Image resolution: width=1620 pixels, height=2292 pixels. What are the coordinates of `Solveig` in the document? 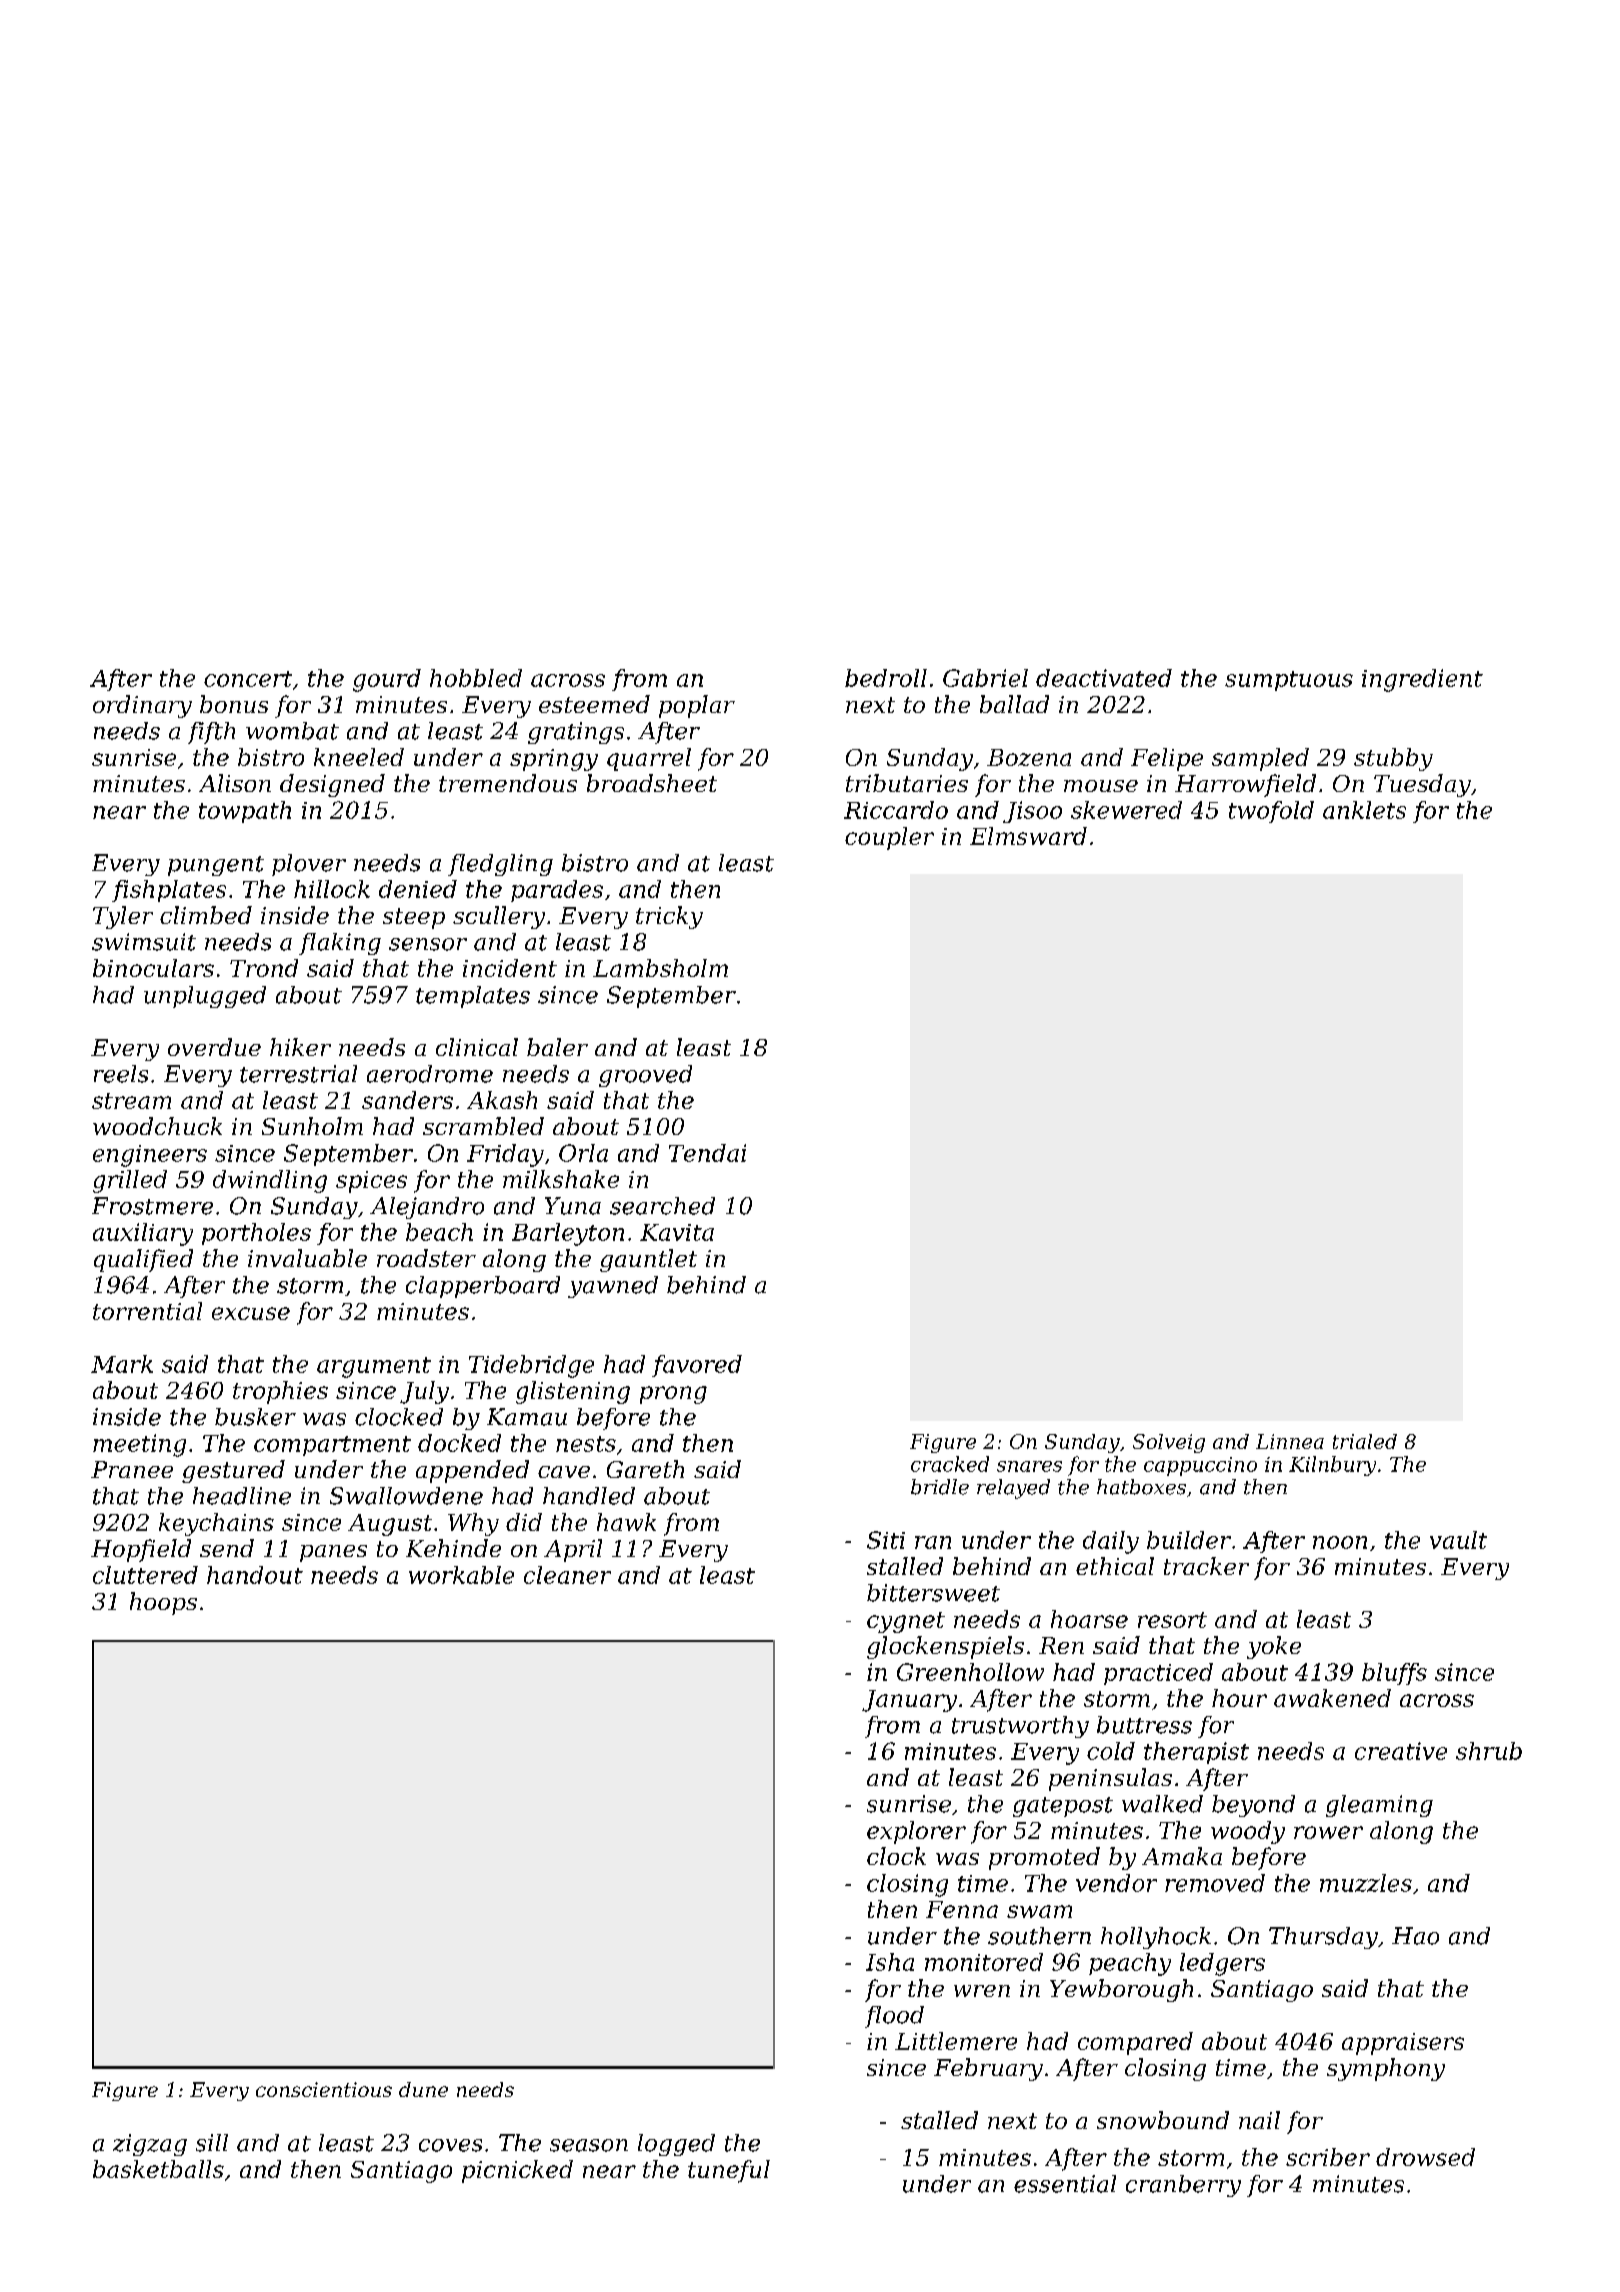 It's located at (1169, 1443).
